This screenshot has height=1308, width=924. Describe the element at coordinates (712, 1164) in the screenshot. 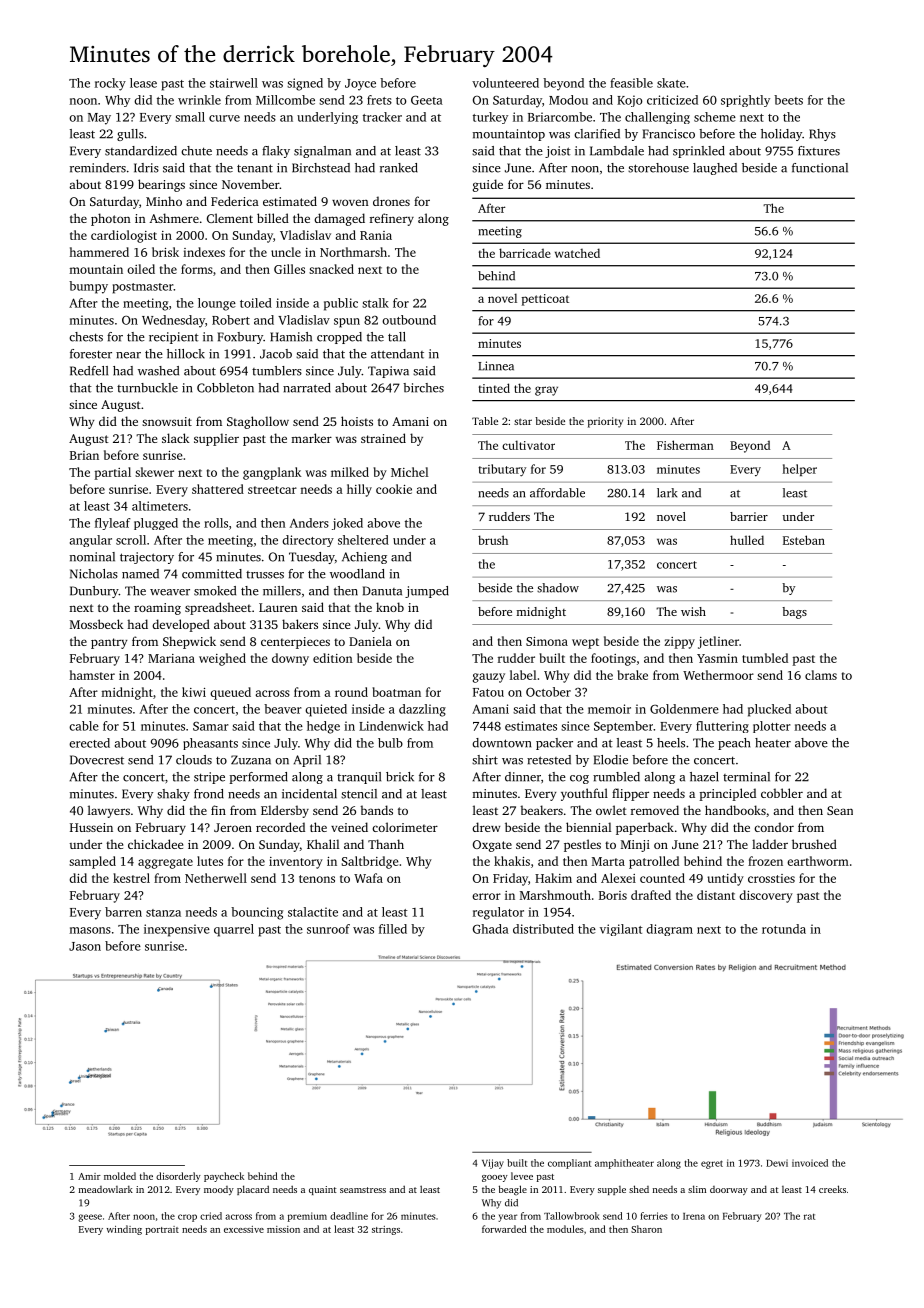

I see `egret` at that location.
